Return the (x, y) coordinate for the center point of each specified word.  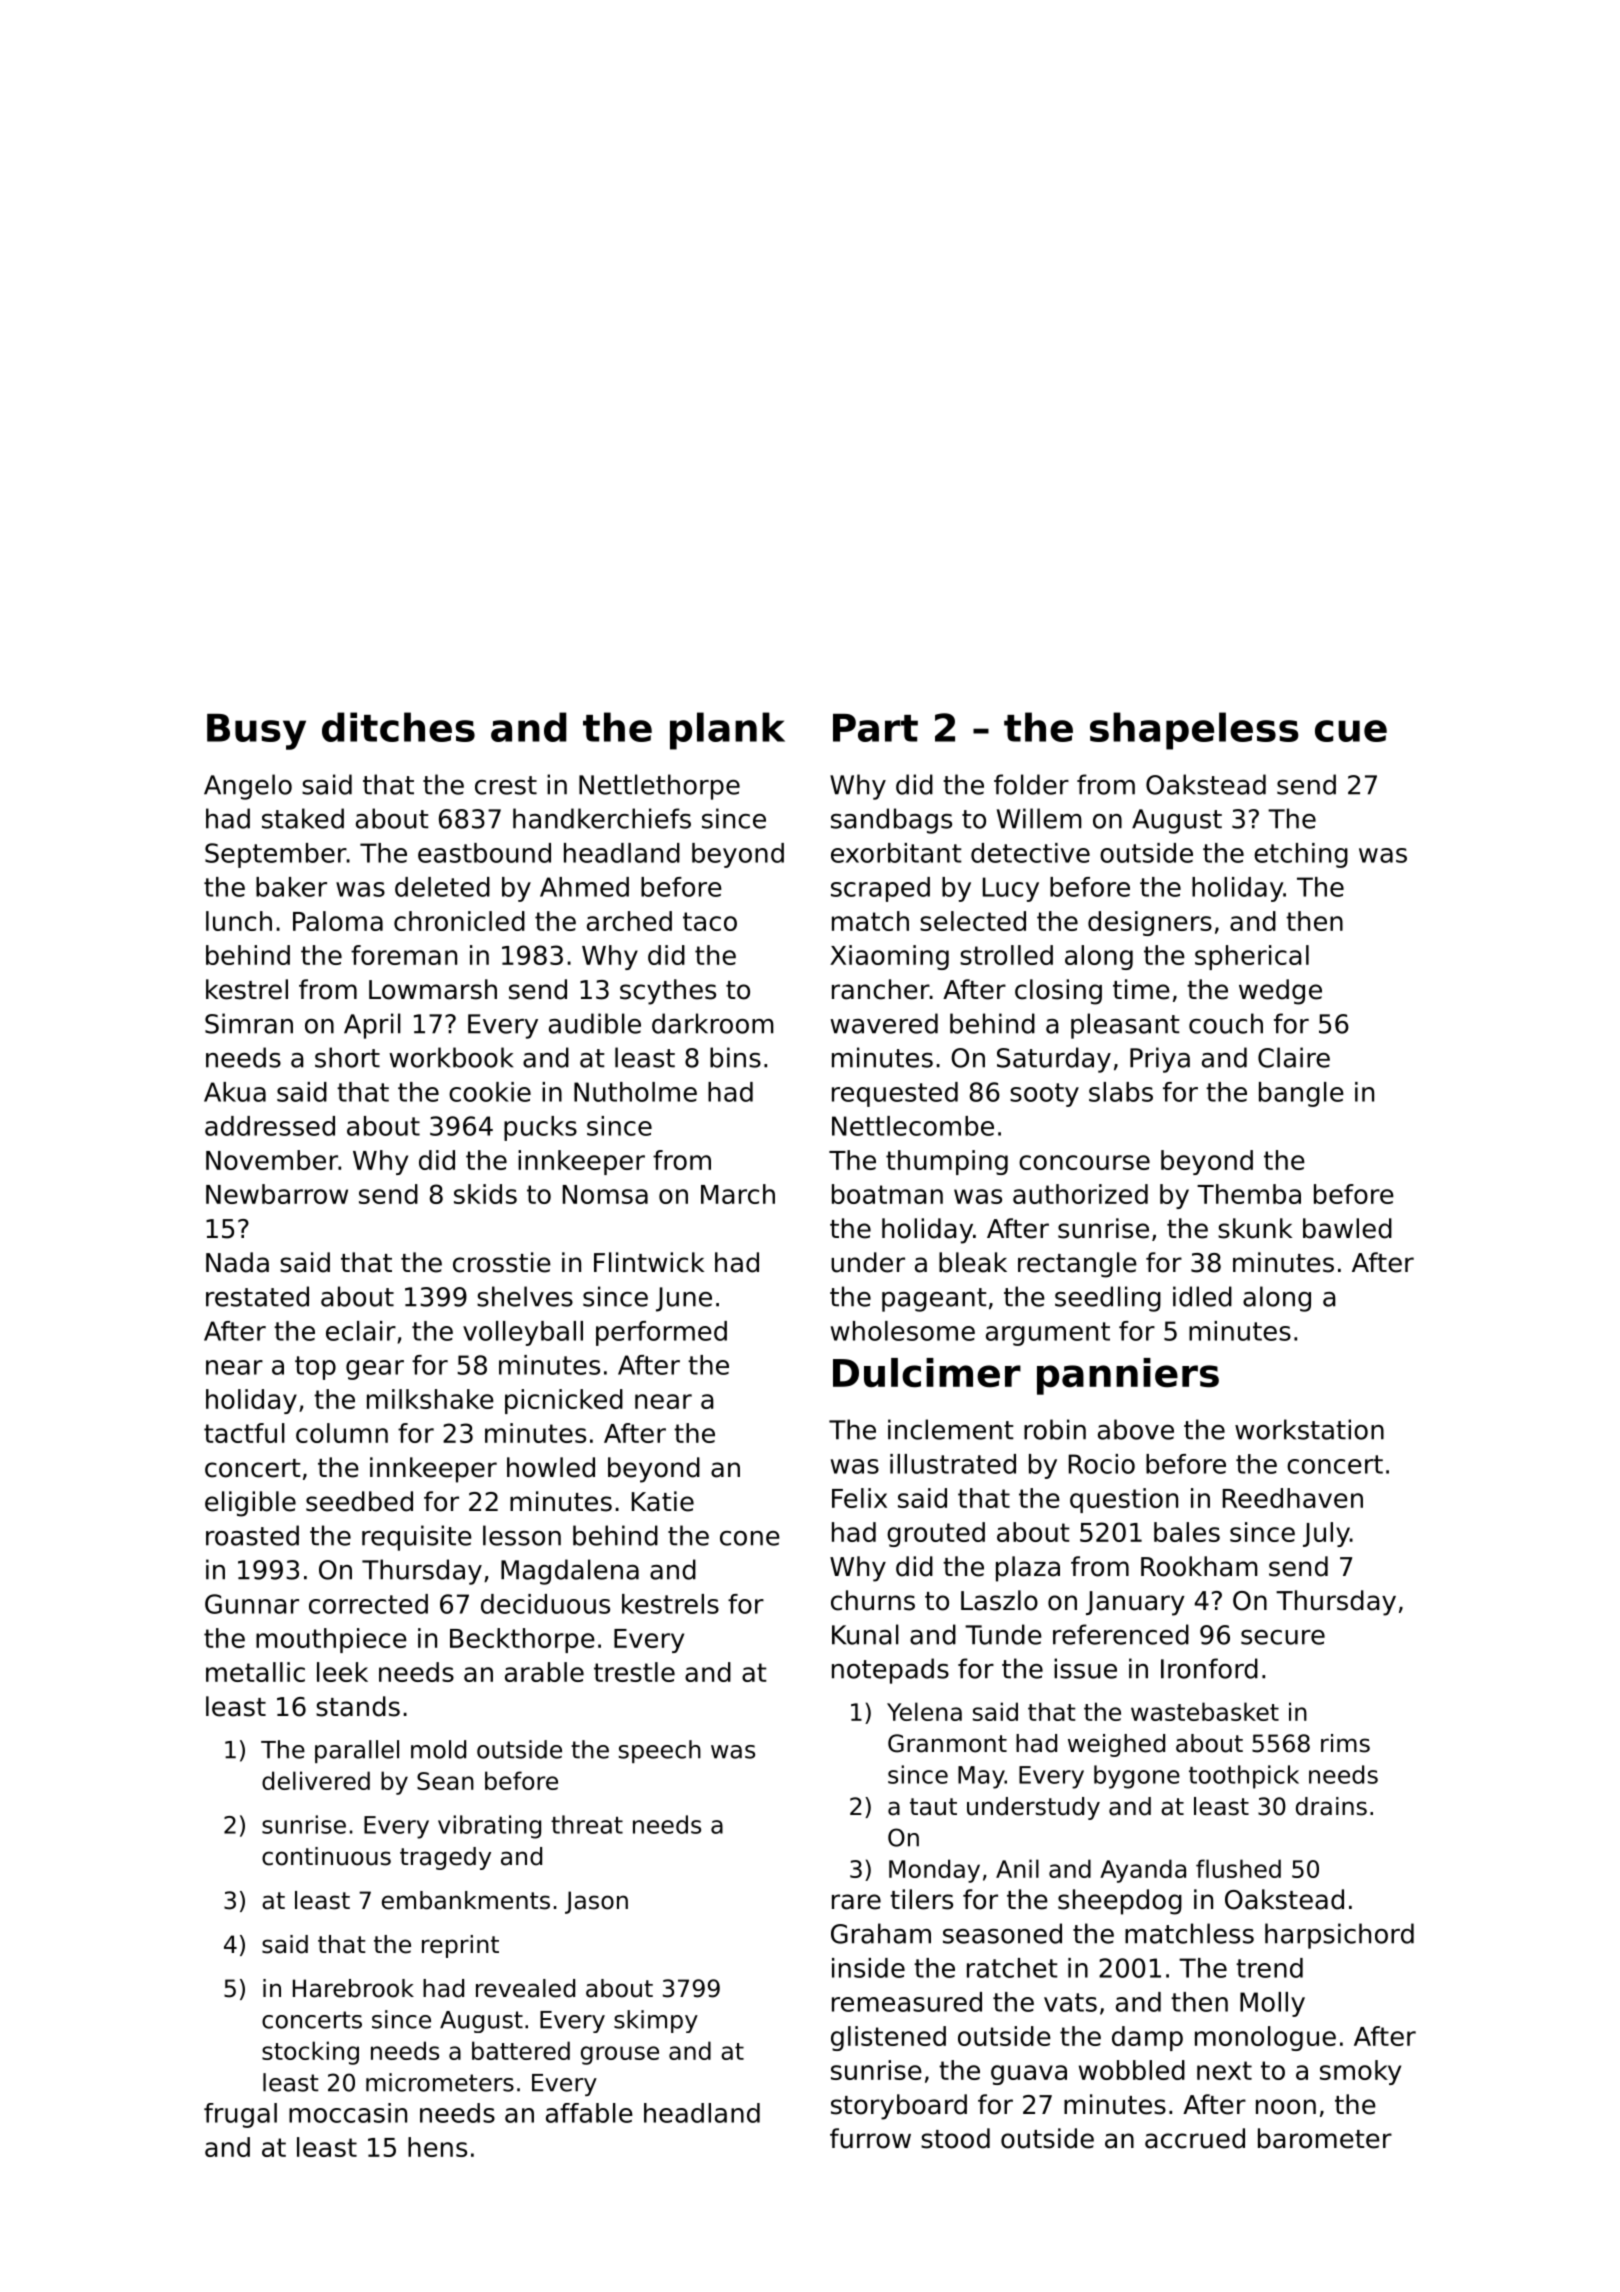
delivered (316, 1780)
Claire (1294, 1057)
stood (955, 2138)
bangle (1301, 1094)
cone (750, 1538)
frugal (240, 2115)
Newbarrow (277, 1194)
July (1326, 1534)
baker (291, 887)
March (738, 1194)
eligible (250, 1504)
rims (1345, 1743)
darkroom (713, 1023)
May (981, 1777)
